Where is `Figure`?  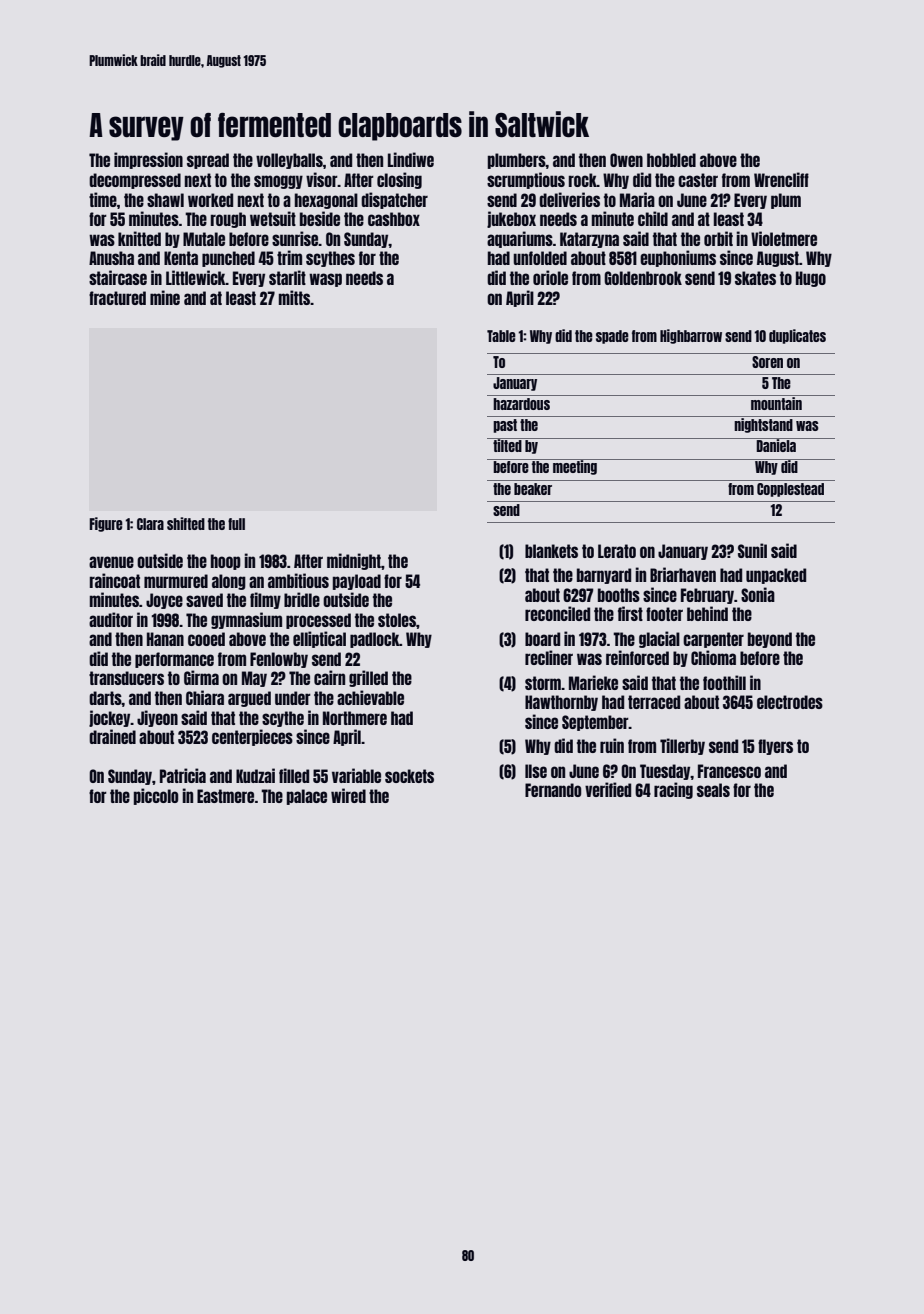 Figure is located at coordinates (106, 524).
